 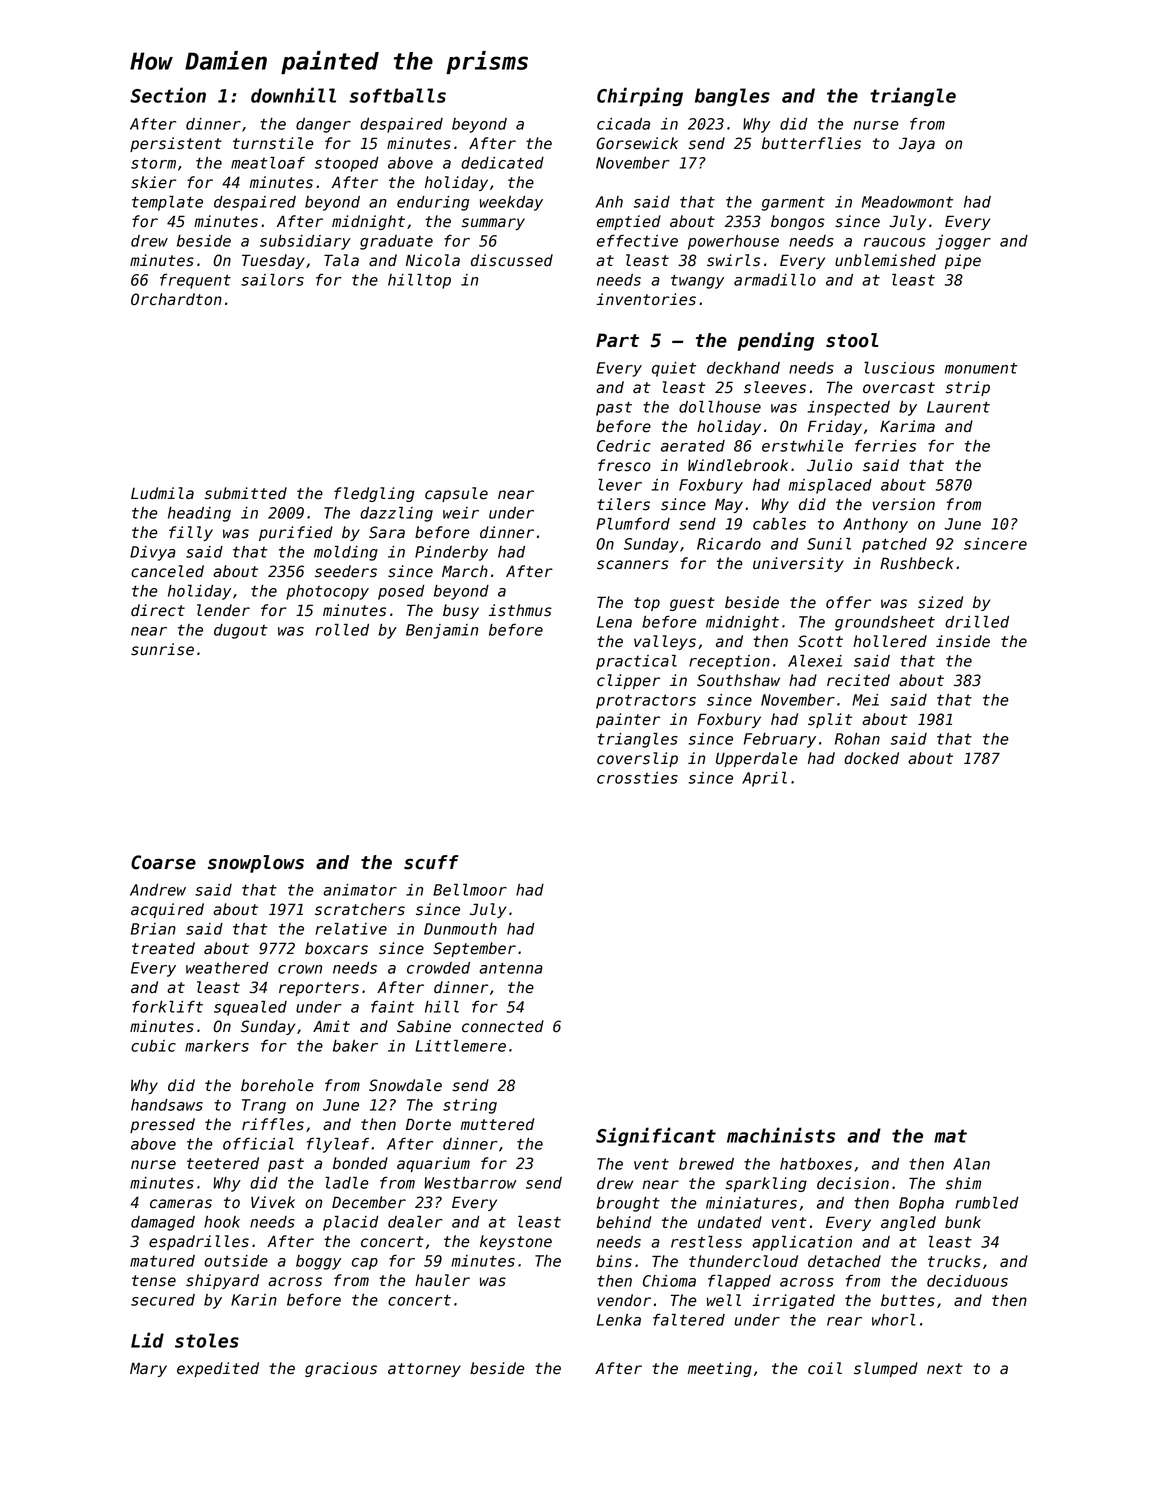 I want to click on Coarse, so click(x=163, y=862).
